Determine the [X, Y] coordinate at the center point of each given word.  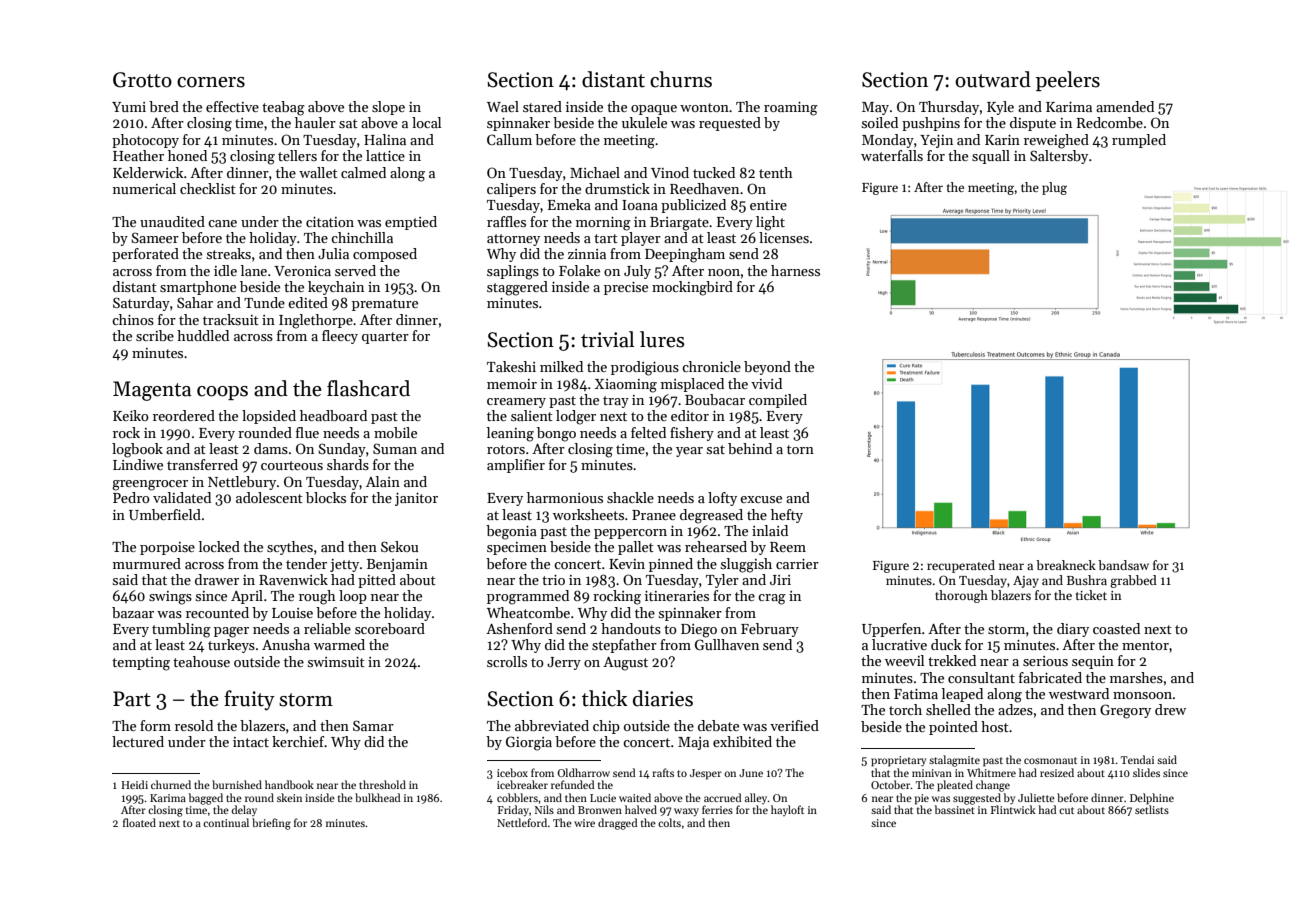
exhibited [742, 741]
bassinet [955, 809]
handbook [289, 784]
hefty [787, 516]
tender [306, 563]
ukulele [644, 122]
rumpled [1139, 141]
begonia [511, 532]
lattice [385, 155]
